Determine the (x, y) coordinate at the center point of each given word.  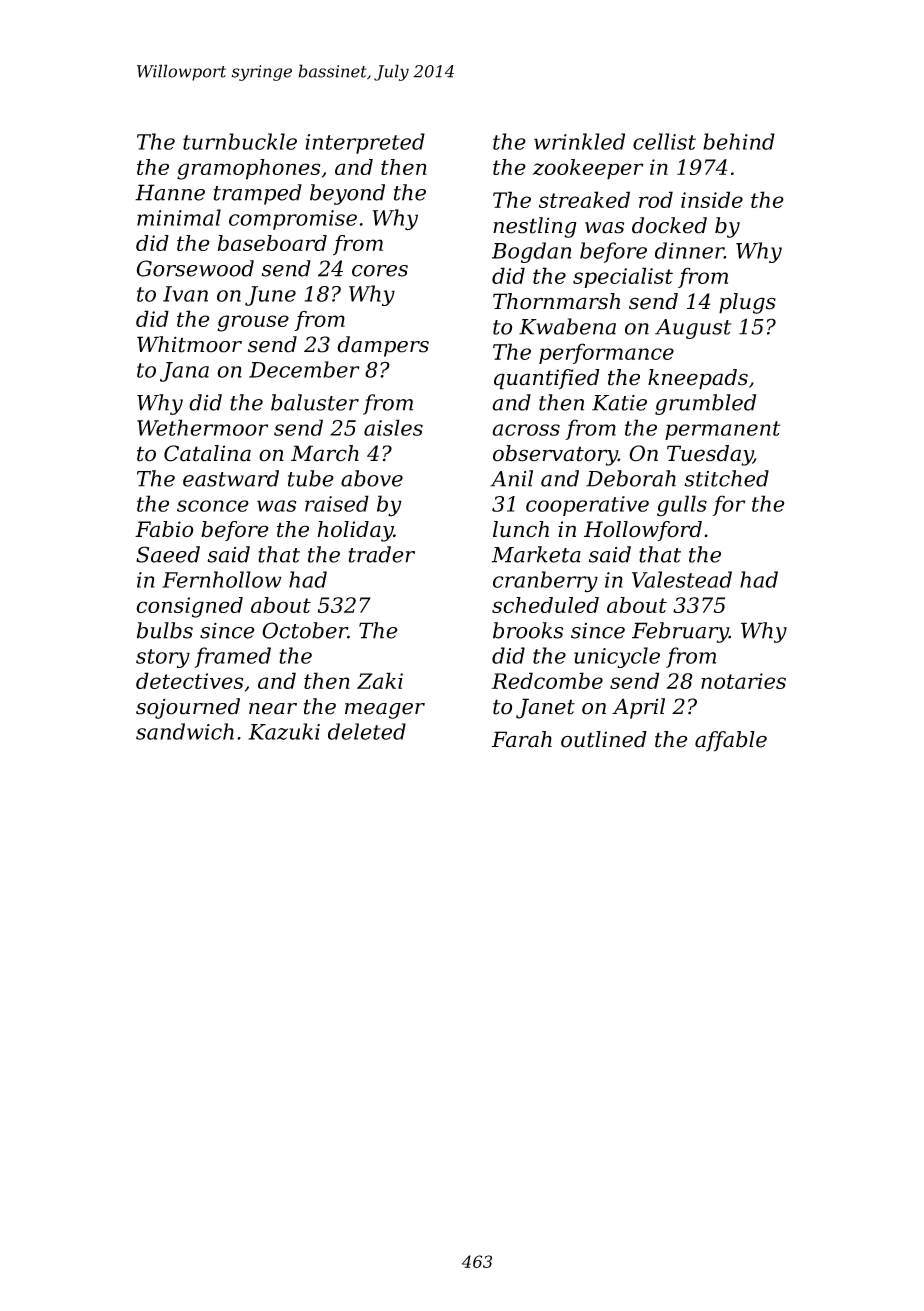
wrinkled (579, 141)
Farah (522, 739)
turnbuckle (240, 141)
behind (739, 141)
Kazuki (284, 731)
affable (731, 741)
